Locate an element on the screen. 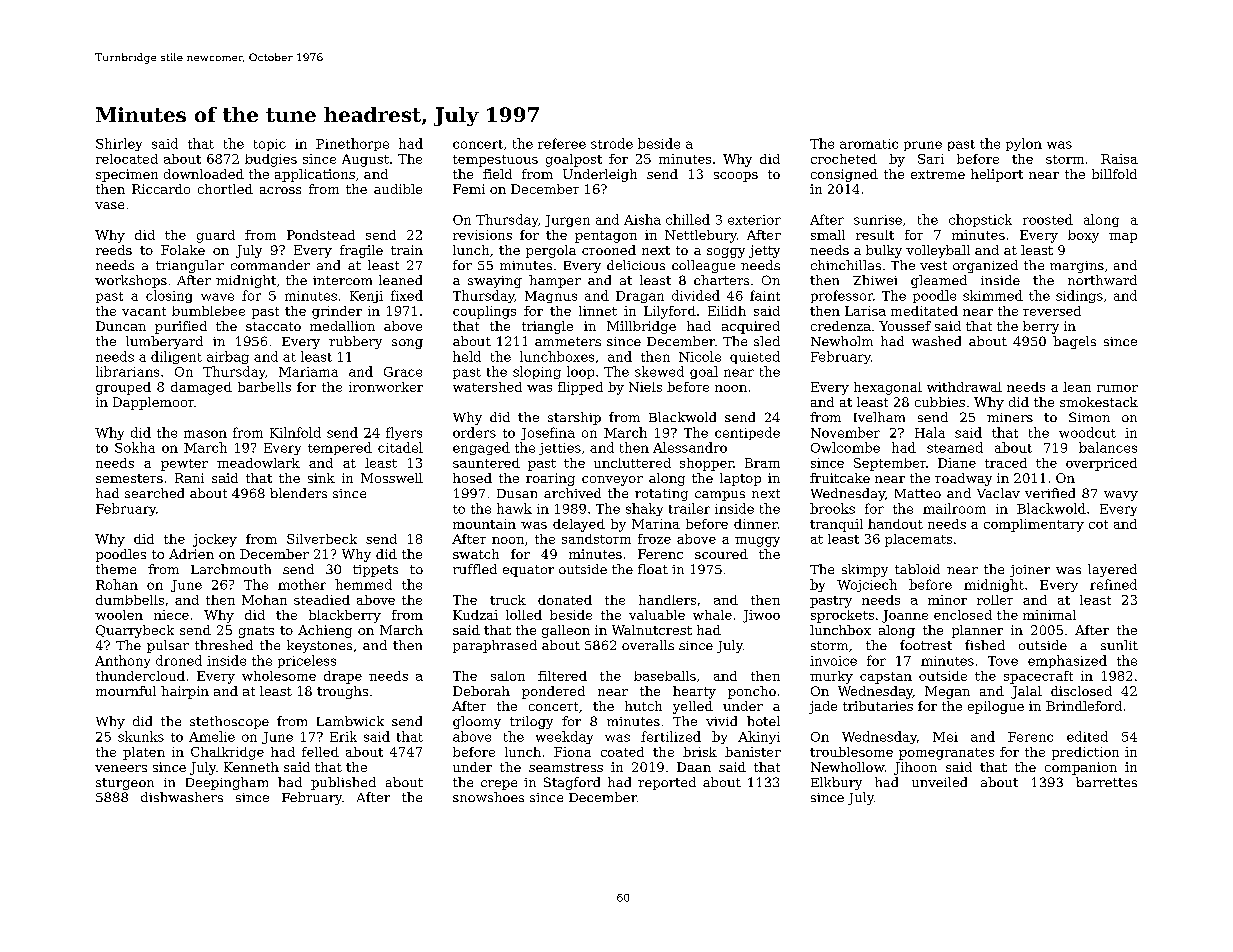 Image resolution: width=1233 pixels, height=952 pixels. ammeters is located at coordinates (568, 341).
